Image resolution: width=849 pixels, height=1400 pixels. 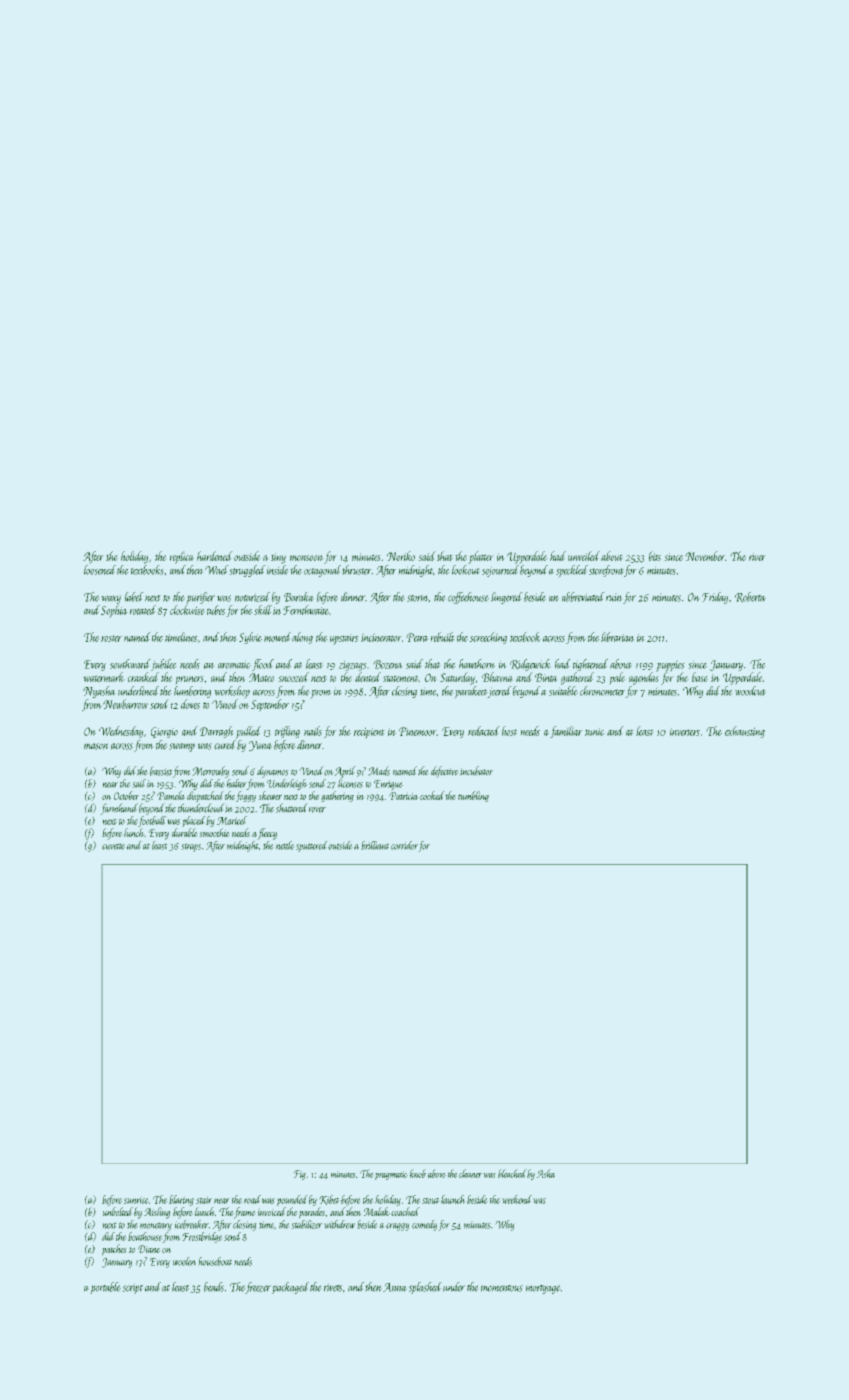 I want to click on river, so click(x=757, y=557).
